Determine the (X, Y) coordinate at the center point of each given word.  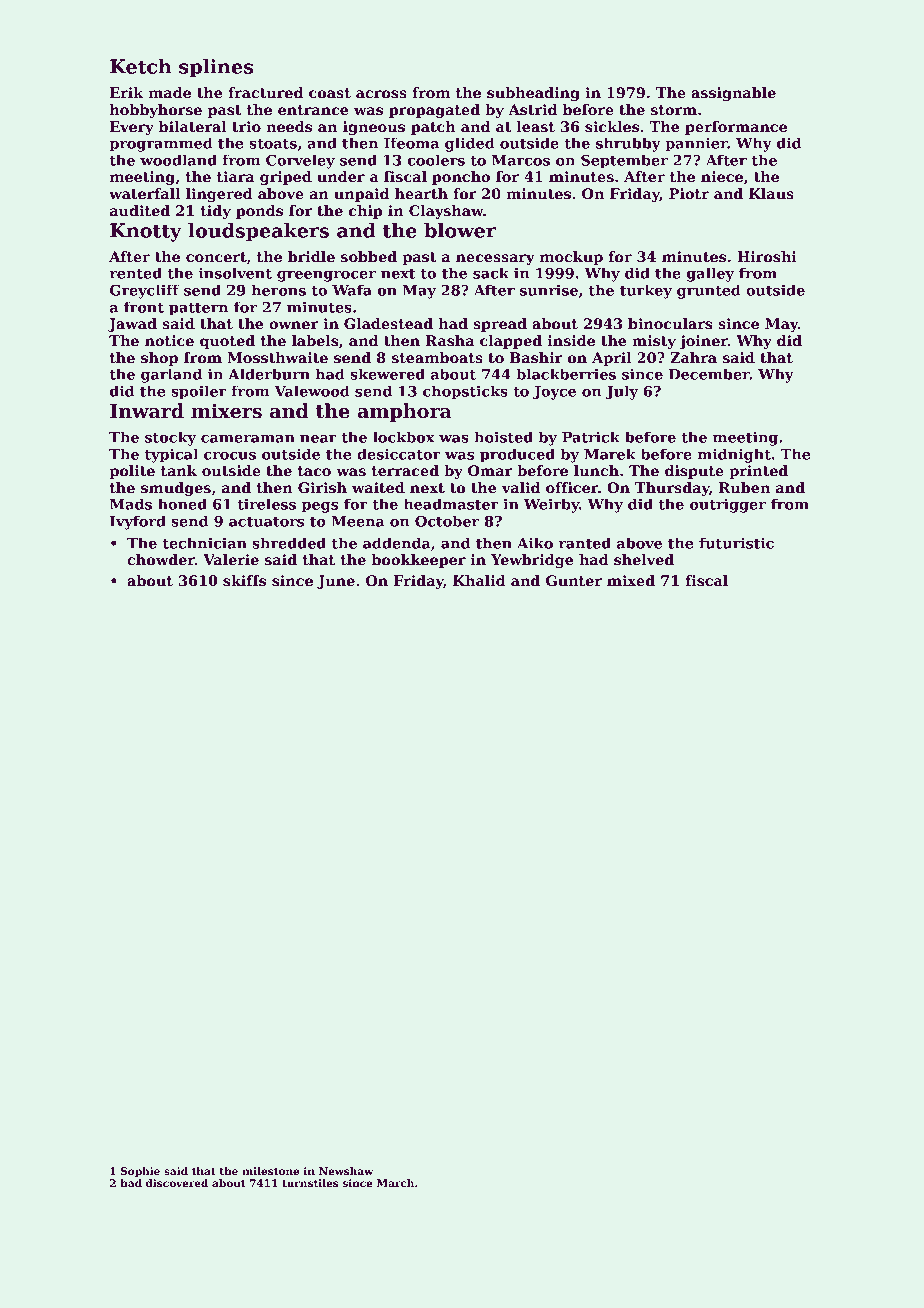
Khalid (479, 580)
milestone (270, 1171)
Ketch (141, 66)
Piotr (689, 193)
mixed (631, 580)
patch (433, 128)
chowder (161, 559)
